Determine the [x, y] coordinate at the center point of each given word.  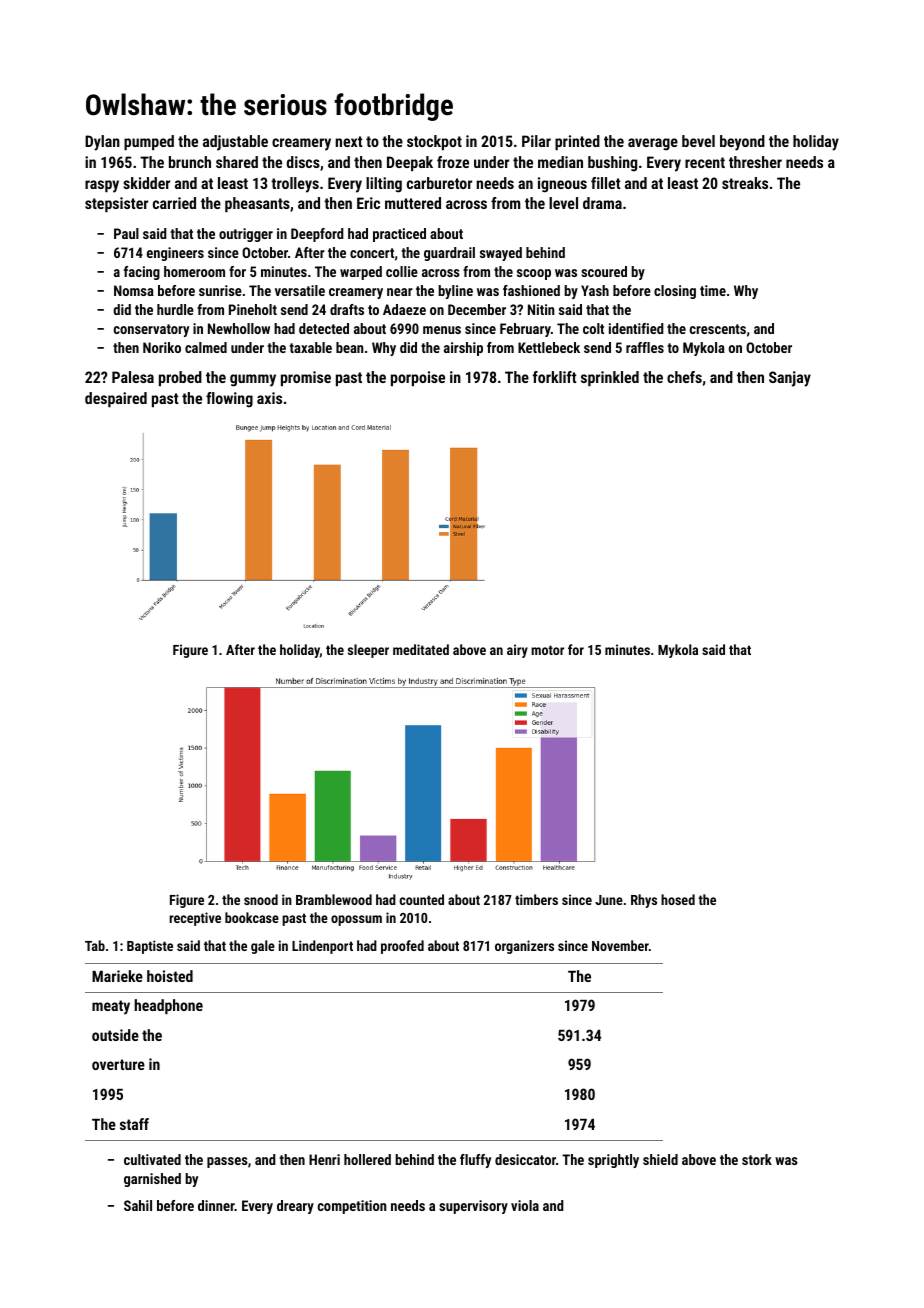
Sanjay [790, 379]
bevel [698, 141]
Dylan [102, 143]
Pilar [536, 141]
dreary [295, 1207]
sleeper [368, 651]
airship [463, 349]
